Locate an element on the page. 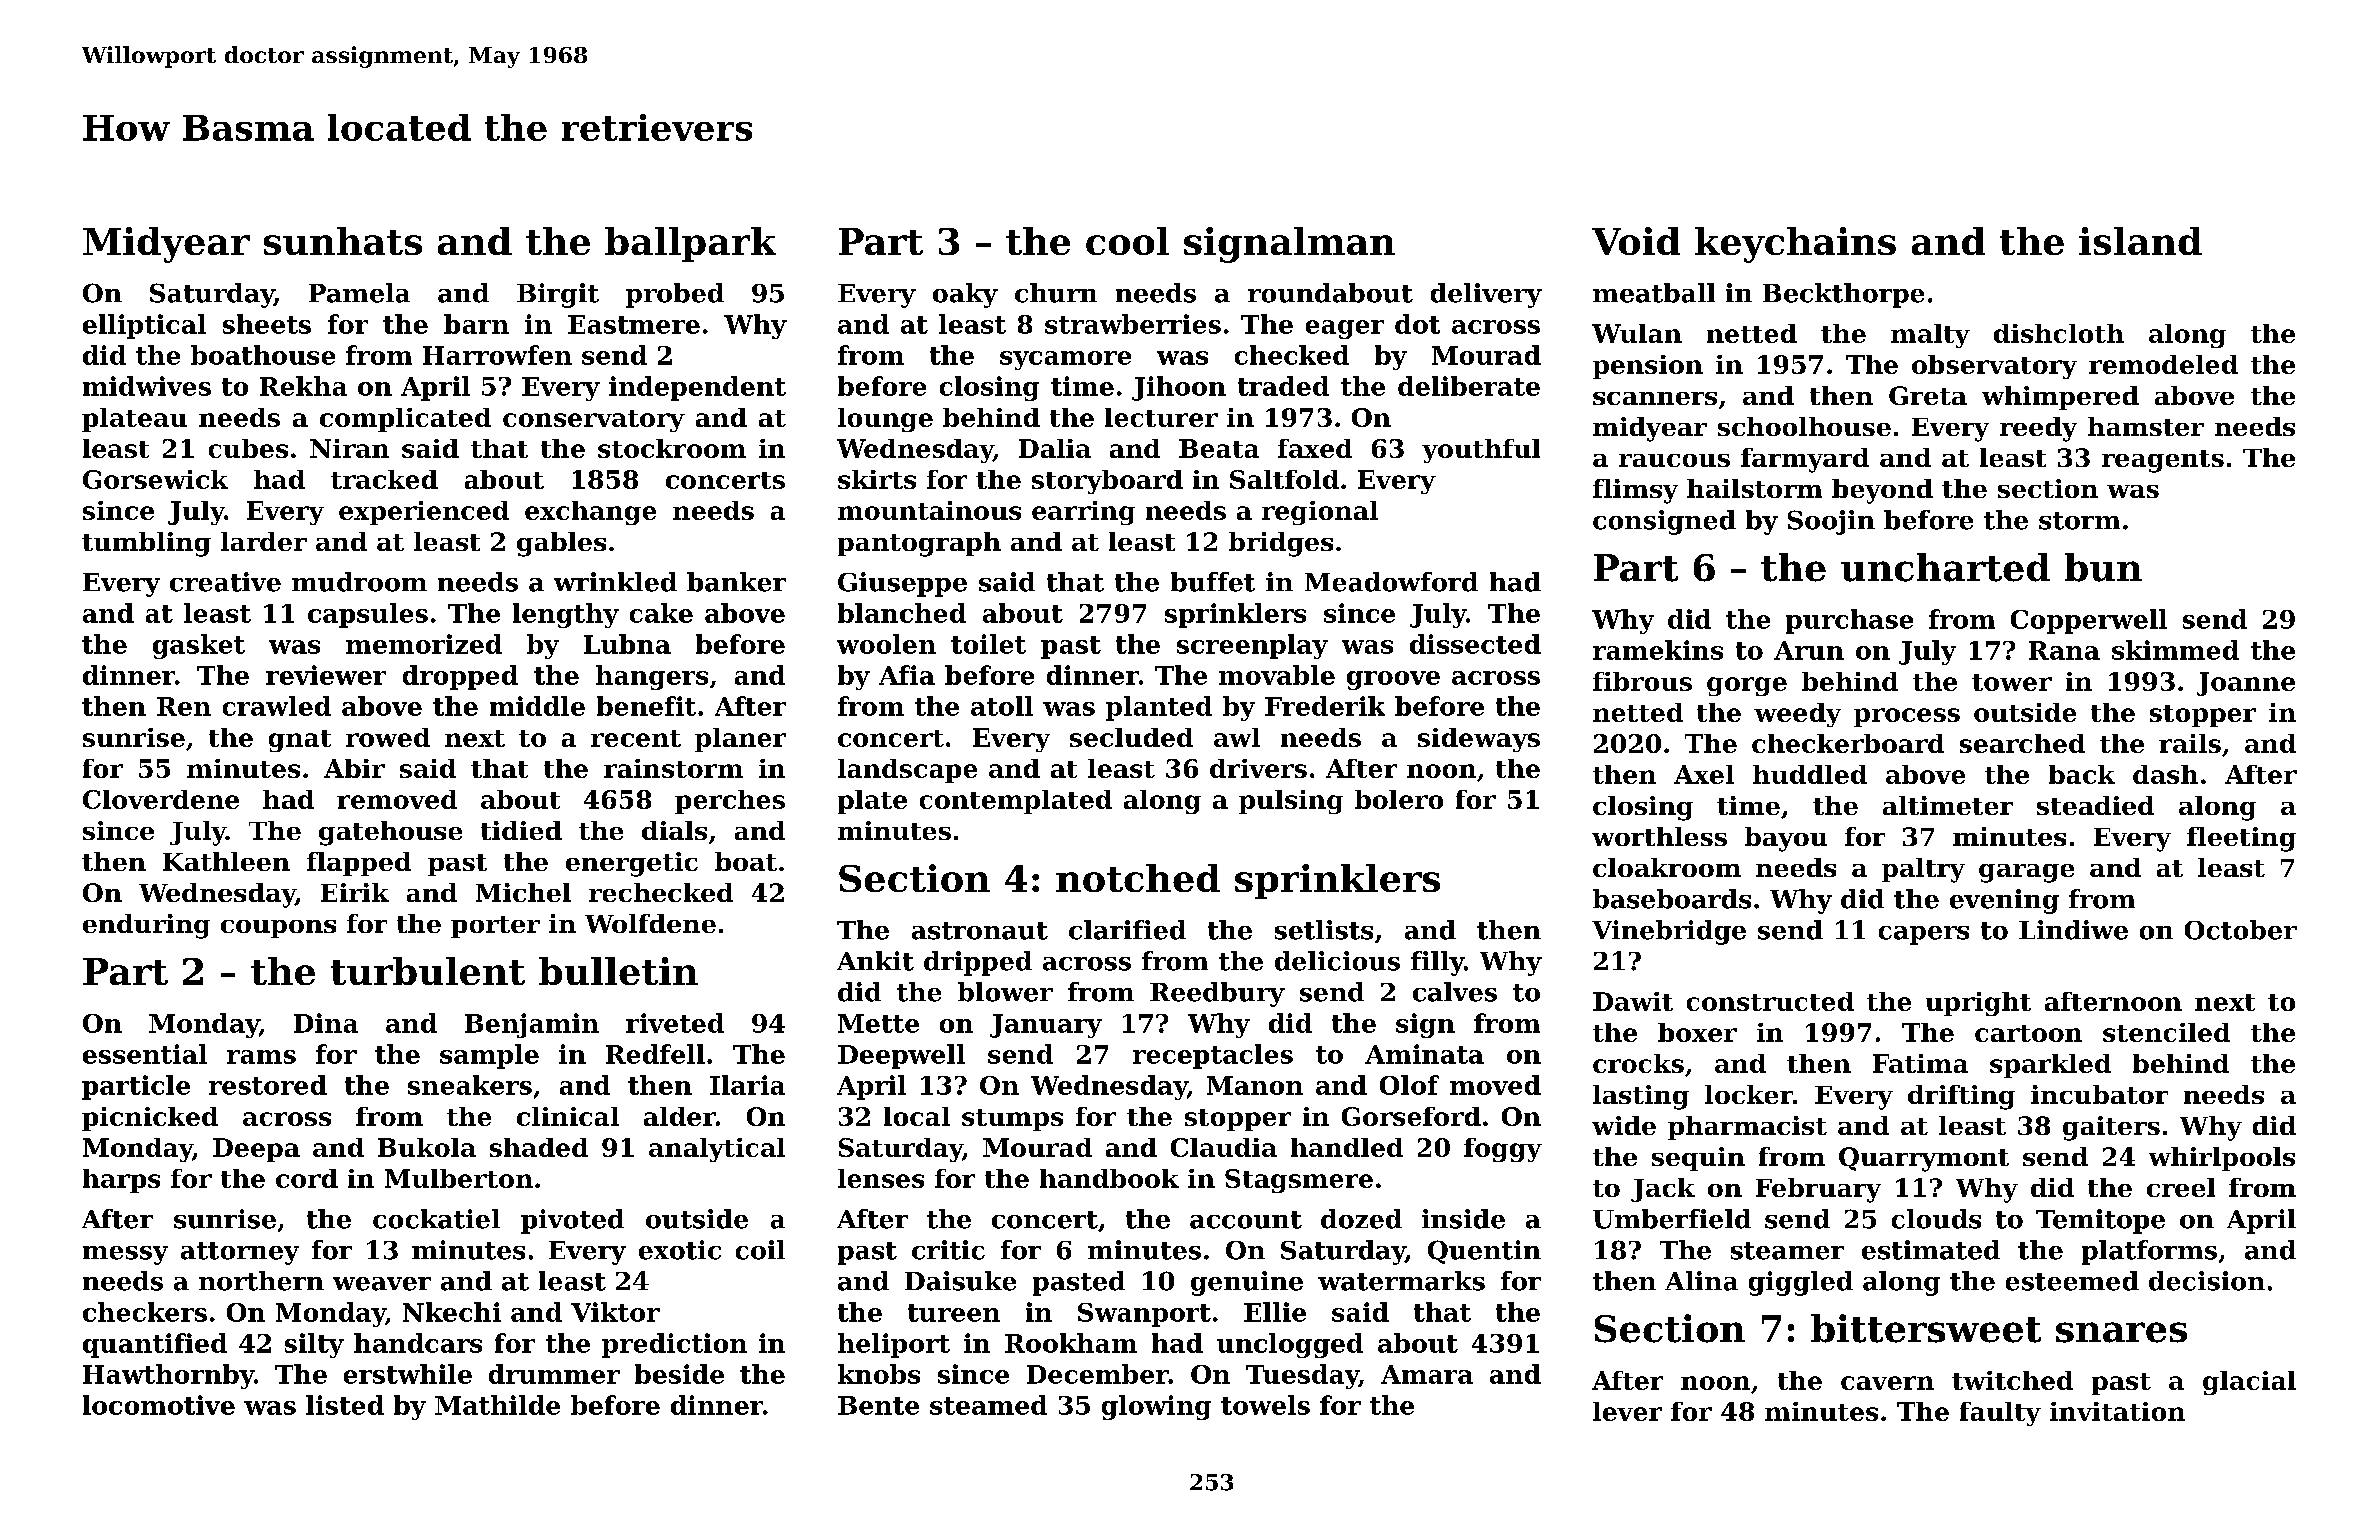  Ankit is located at coordinates (875, 961).
